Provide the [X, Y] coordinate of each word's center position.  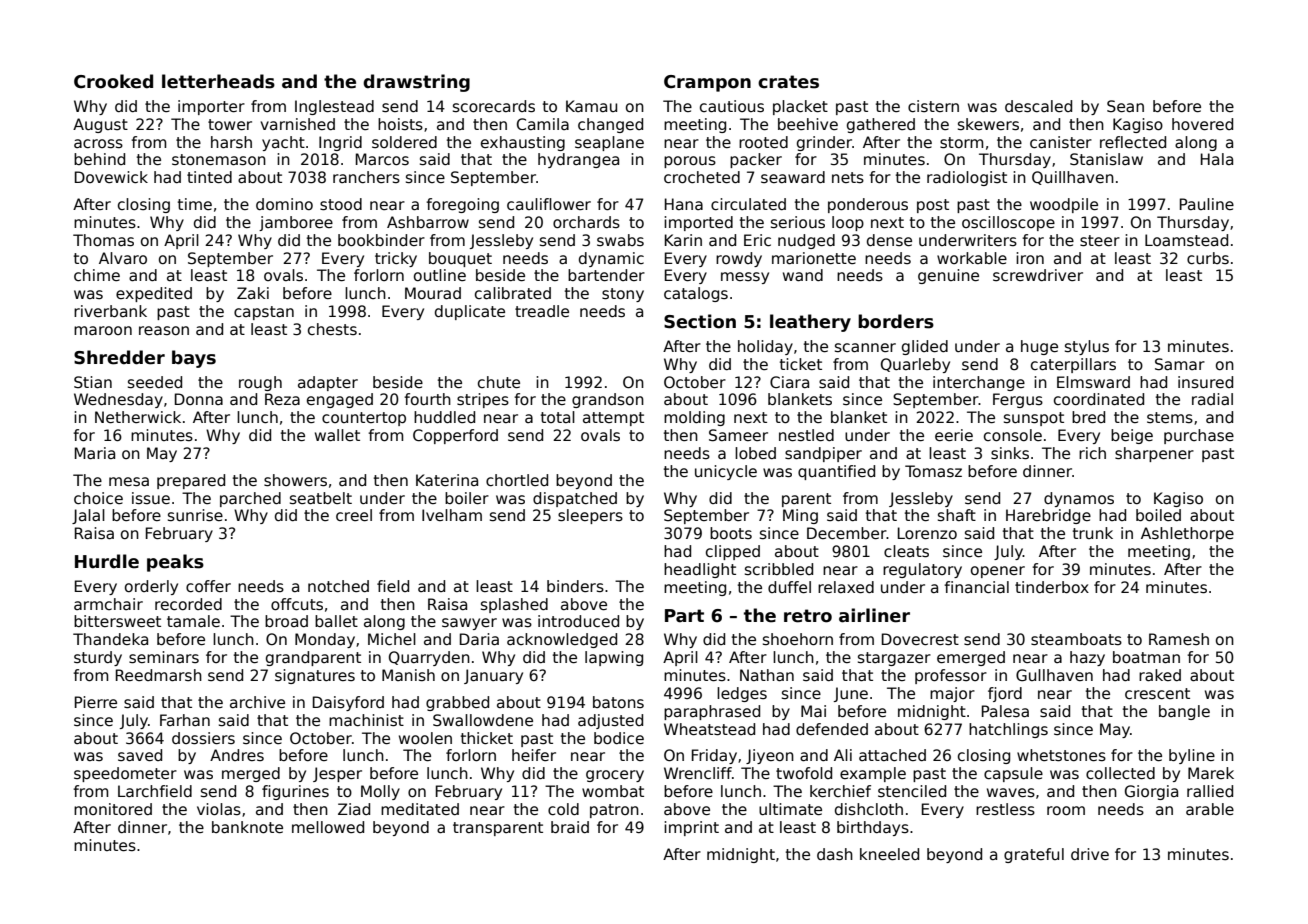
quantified [836, 472]
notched [338, 586]
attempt [613, 419]
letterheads [218, 81]
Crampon [707, 83]
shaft [957, 515]
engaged [340, 400]
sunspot [1034, 419]
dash [835, 854]
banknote [247, 827]
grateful [1034, 855]
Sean [1125, 106]
